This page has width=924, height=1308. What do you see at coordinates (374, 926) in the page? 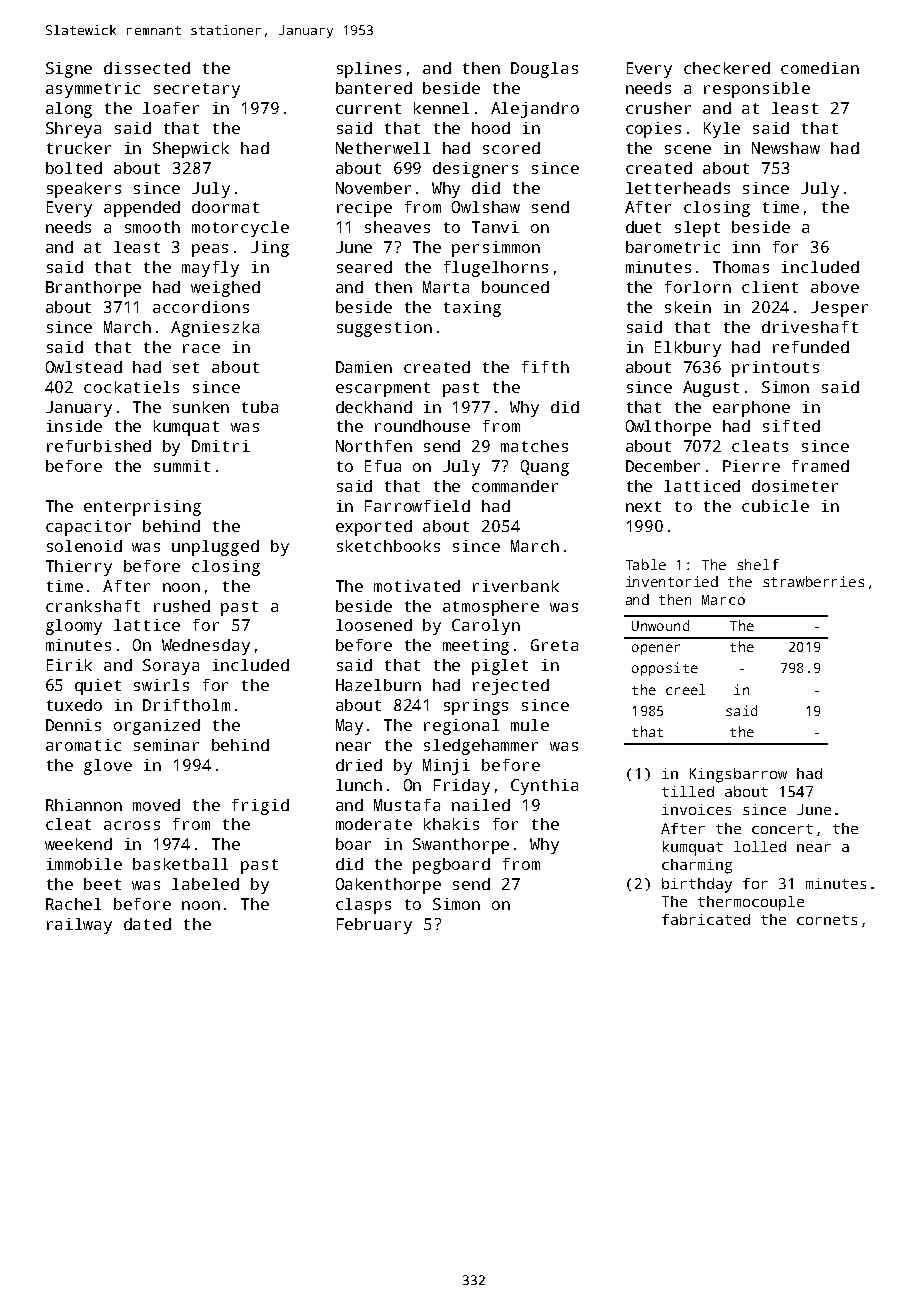
I see `February` at bounding box center [374, 926].
